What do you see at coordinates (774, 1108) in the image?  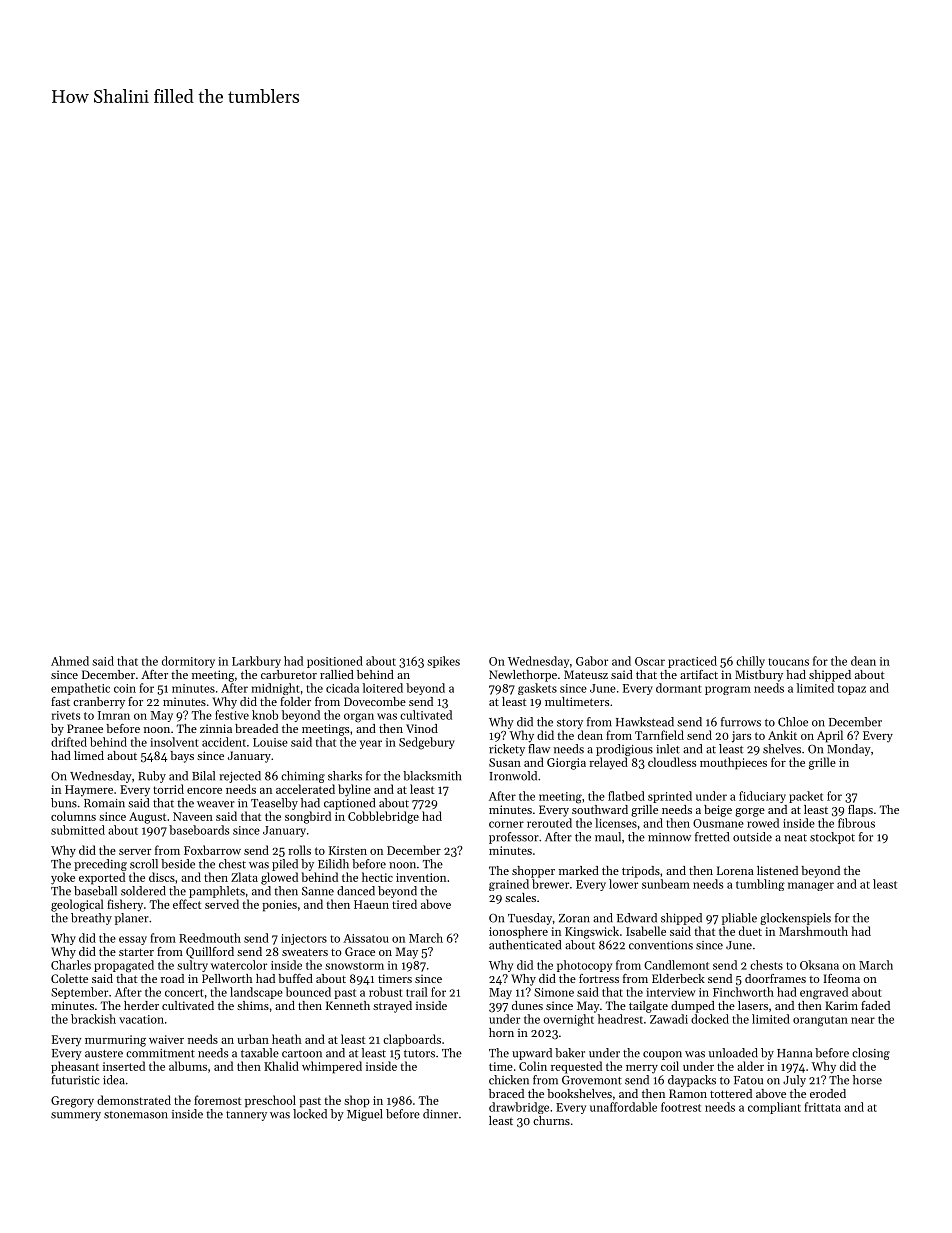 I see `compliant` at bounding box center [774, 1108].
